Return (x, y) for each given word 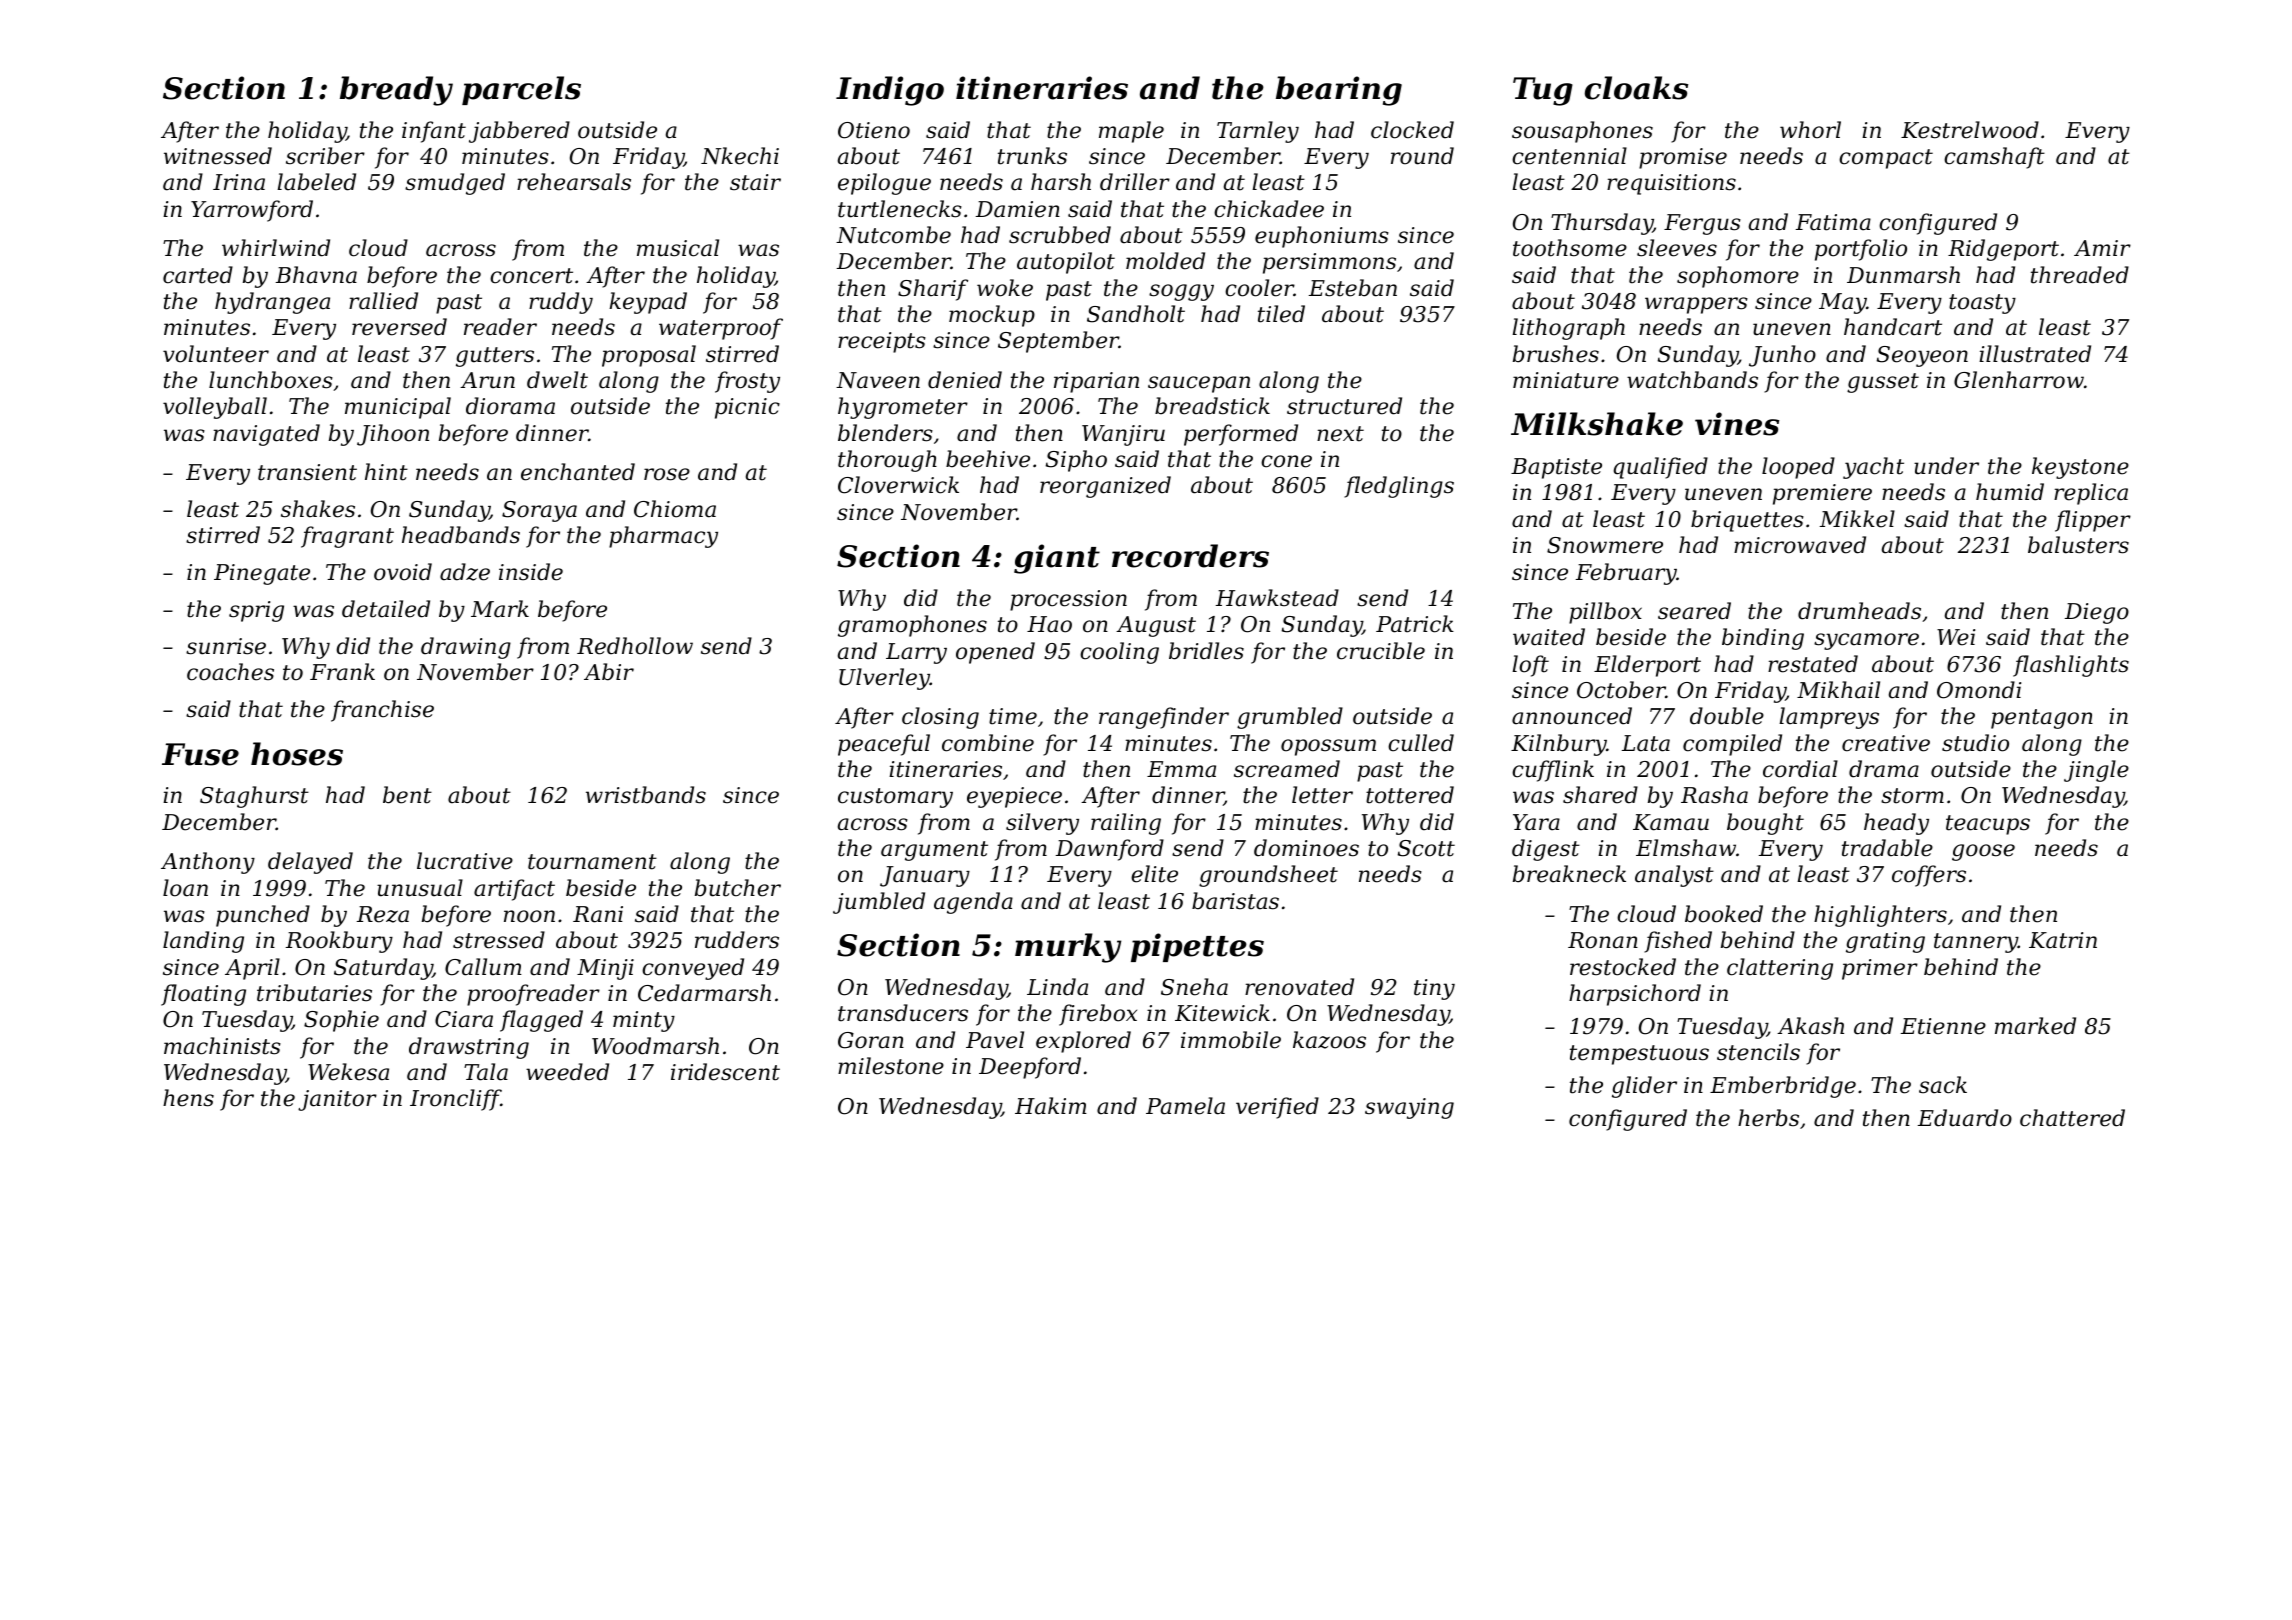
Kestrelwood (1970, 130)
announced (1572, 716)
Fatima (1833, 222)
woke (1005, 288)
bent (407, 795)
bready (396, 91)
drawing (466, 648)
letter (1322, 795)
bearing (1339, 91)
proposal (649, 356)
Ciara (464, 1019)
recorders (1190, 556)
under (1946, 466)
